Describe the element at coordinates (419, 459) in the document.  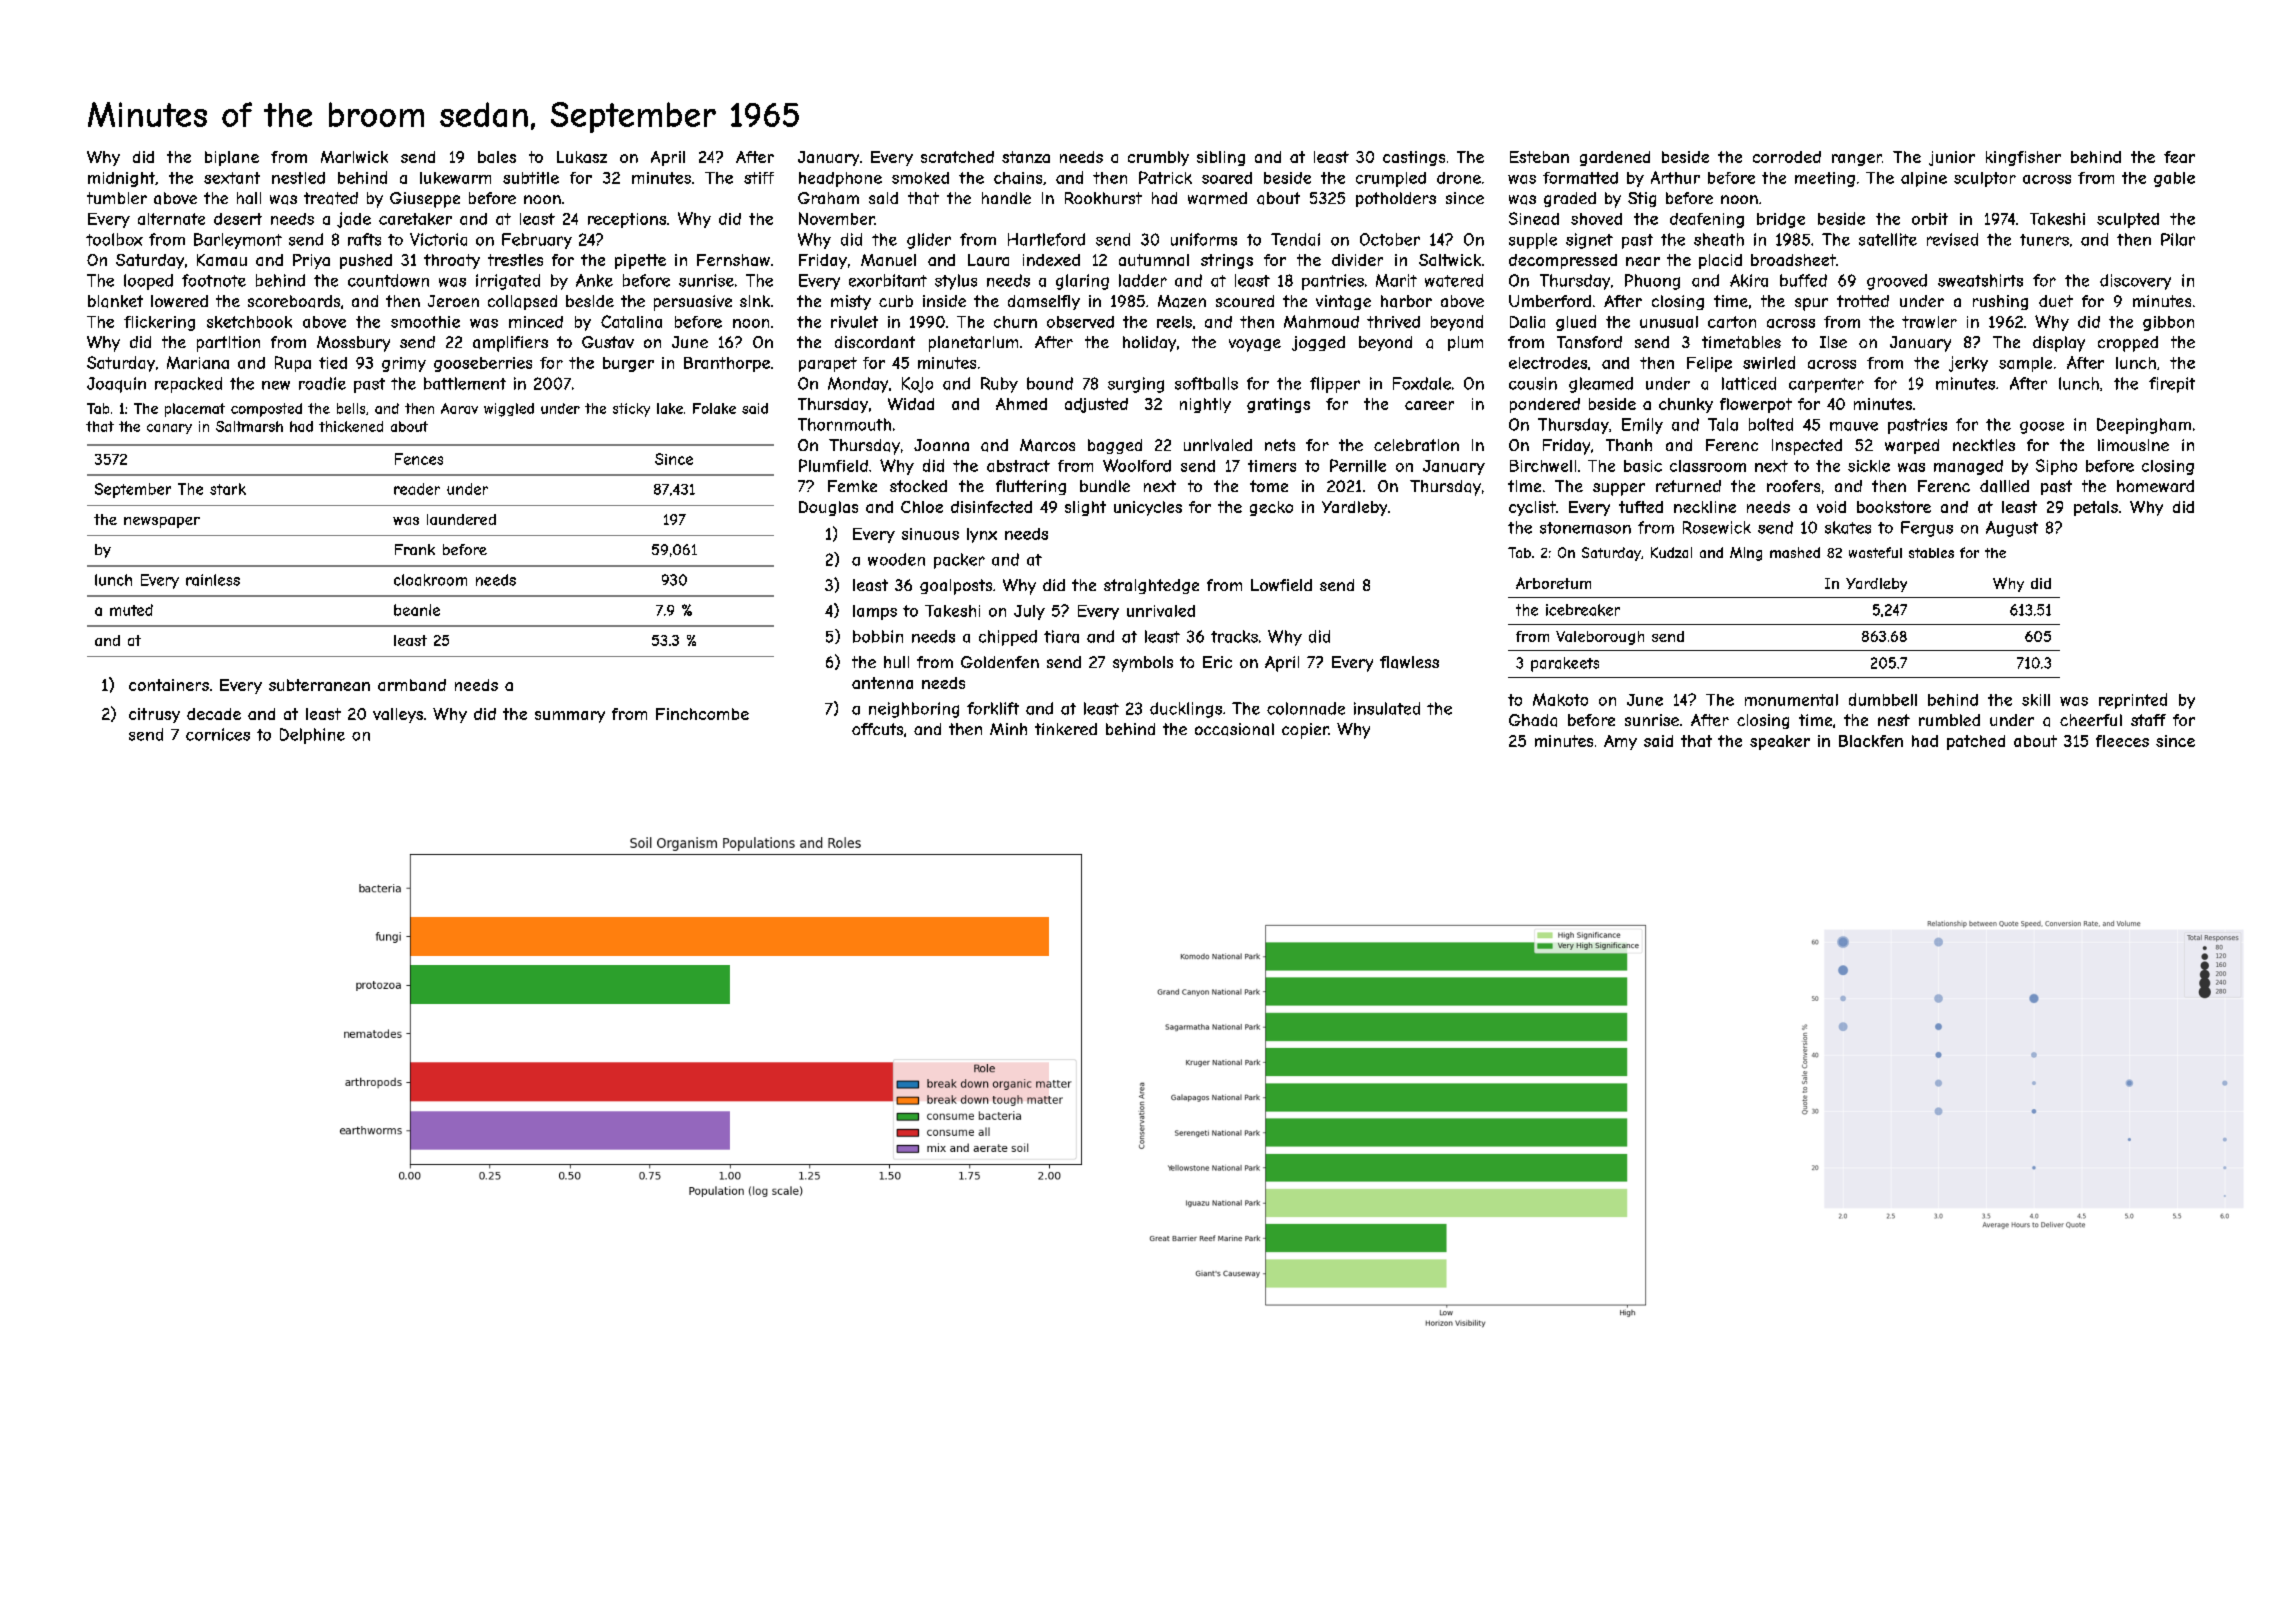
I see `Fences` at that location.
